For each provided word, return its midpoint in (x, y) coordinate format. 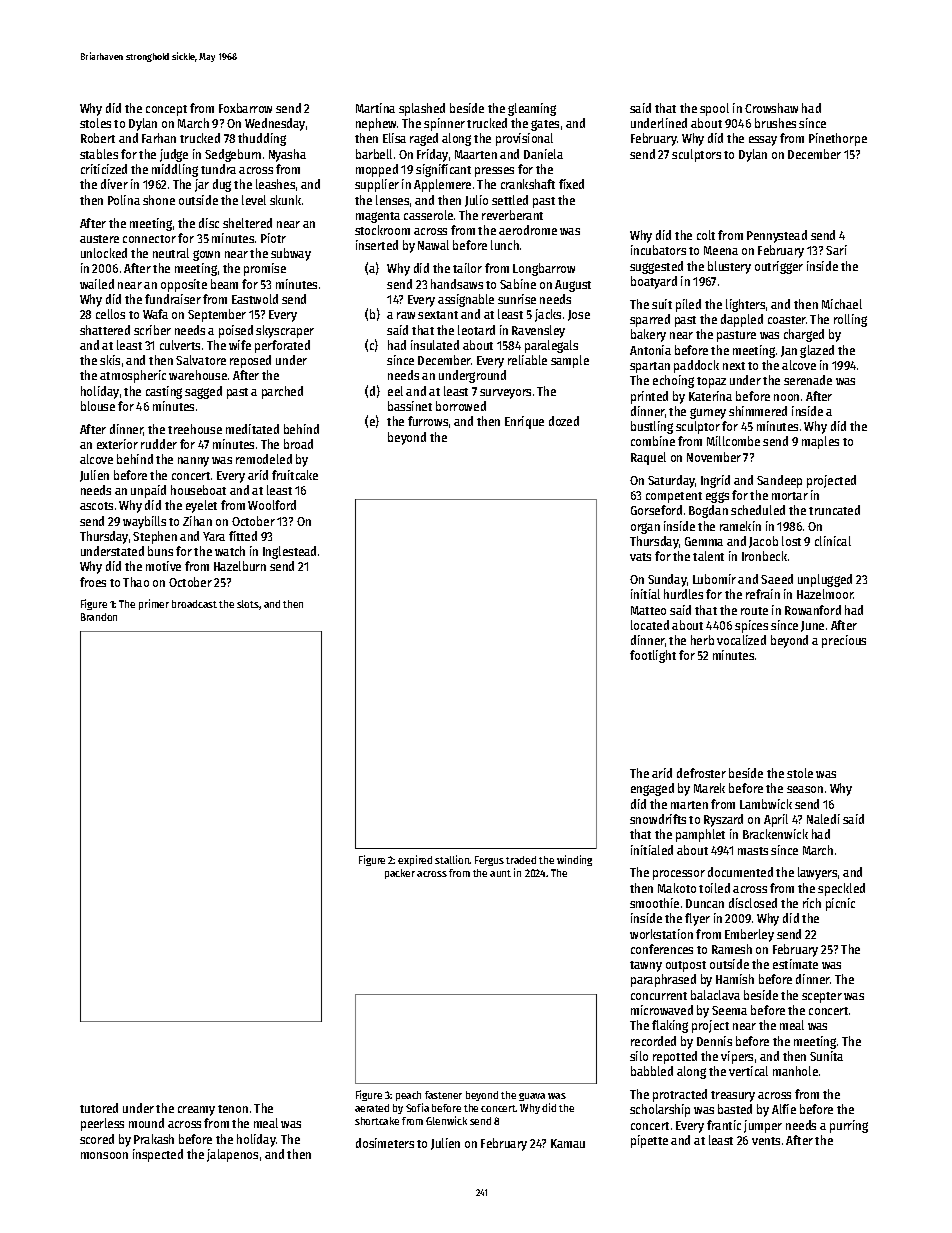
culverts (180, 345)
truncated (834, 510)
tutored (99, 1108)
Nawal (433, 245)
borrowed (461, 406)
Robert (98, 138)
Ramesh (732, 949)
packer (400, 874)
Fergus (489, 861)
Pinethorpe (838, 139)
